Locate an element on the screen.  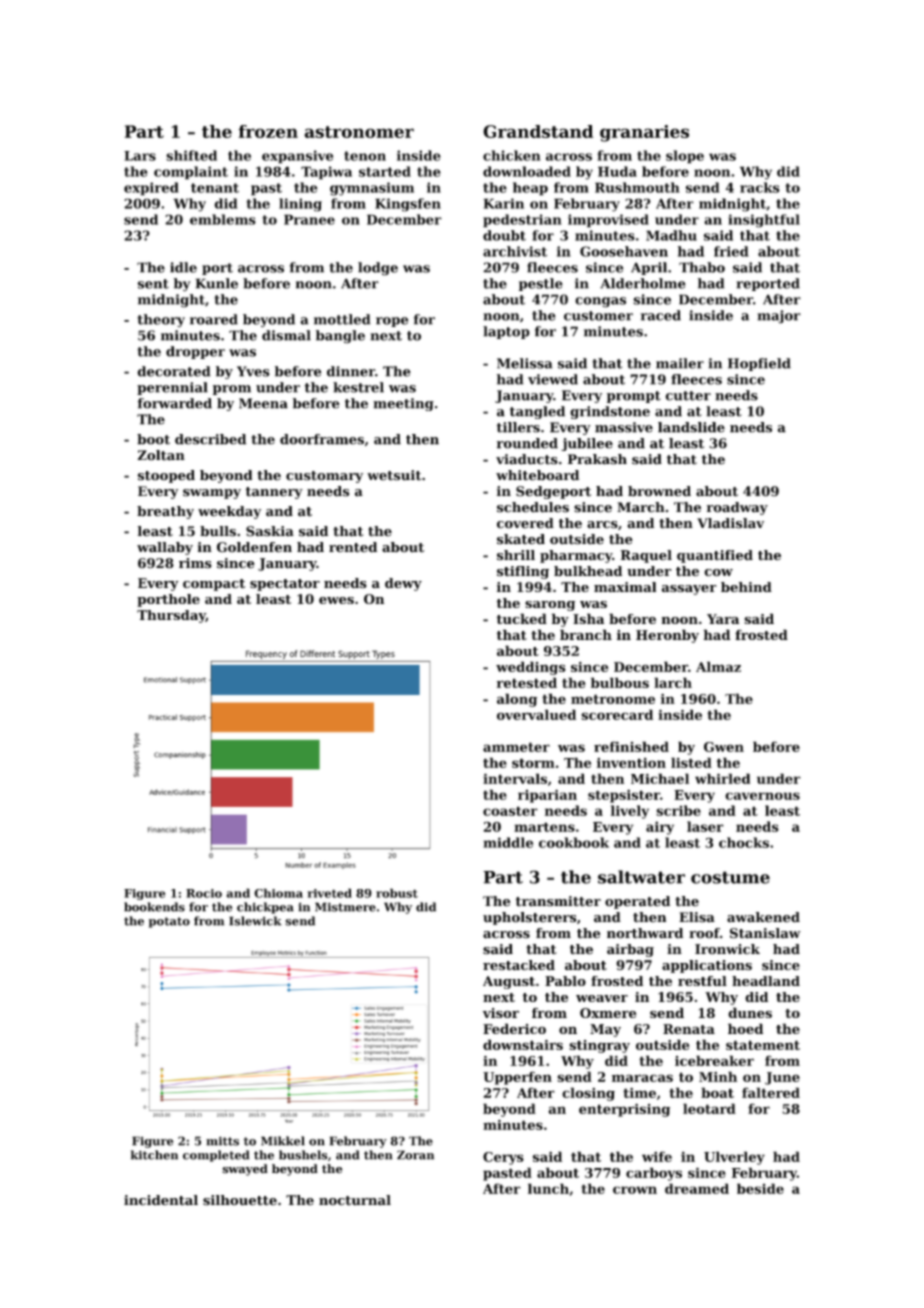
complaint is located at coordinates (191, 173).
